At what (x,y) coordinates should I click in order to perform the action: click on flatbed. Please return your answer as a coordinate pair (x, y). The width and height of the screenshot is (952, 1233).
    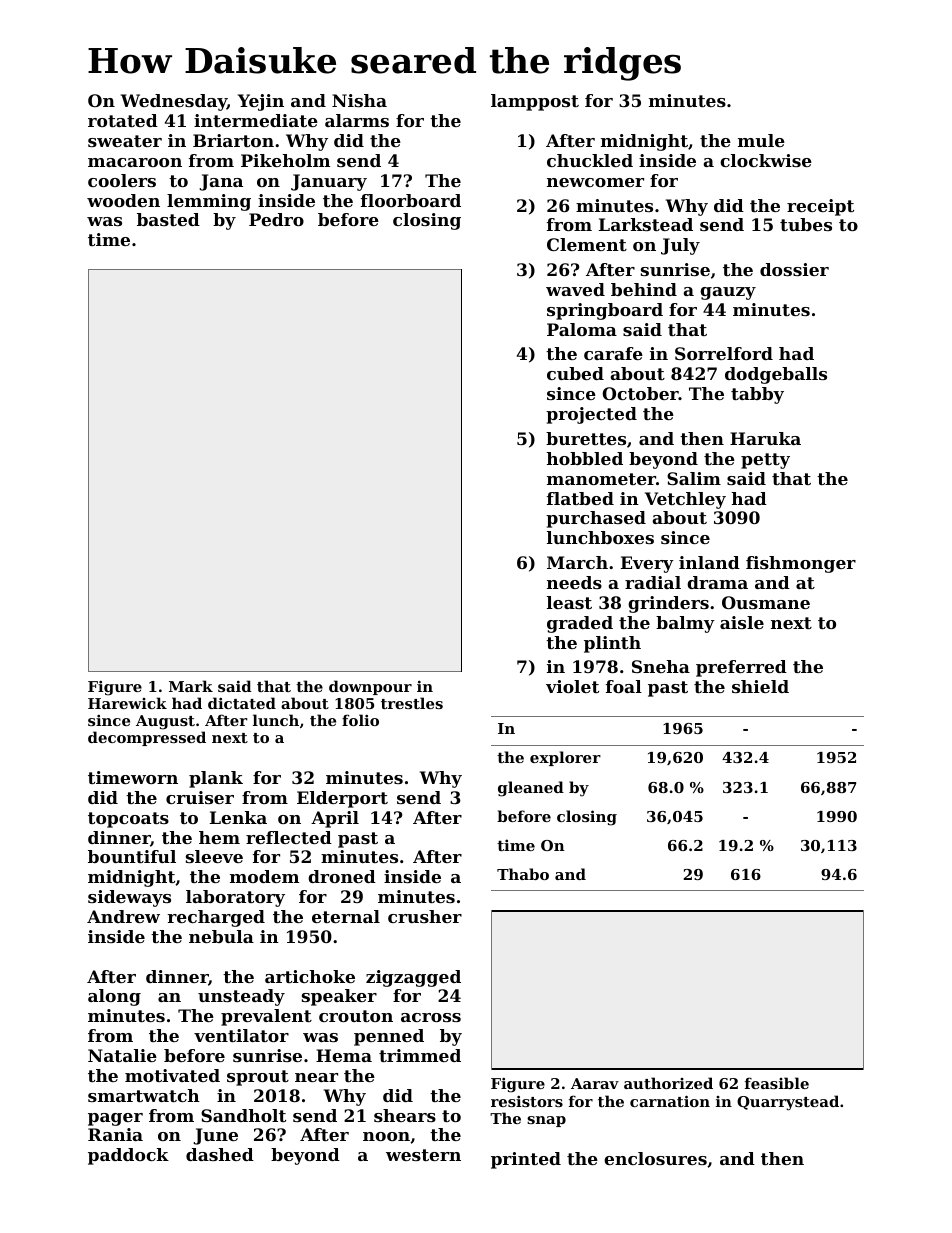
    Looking at the image, I should click on (580, 498).
